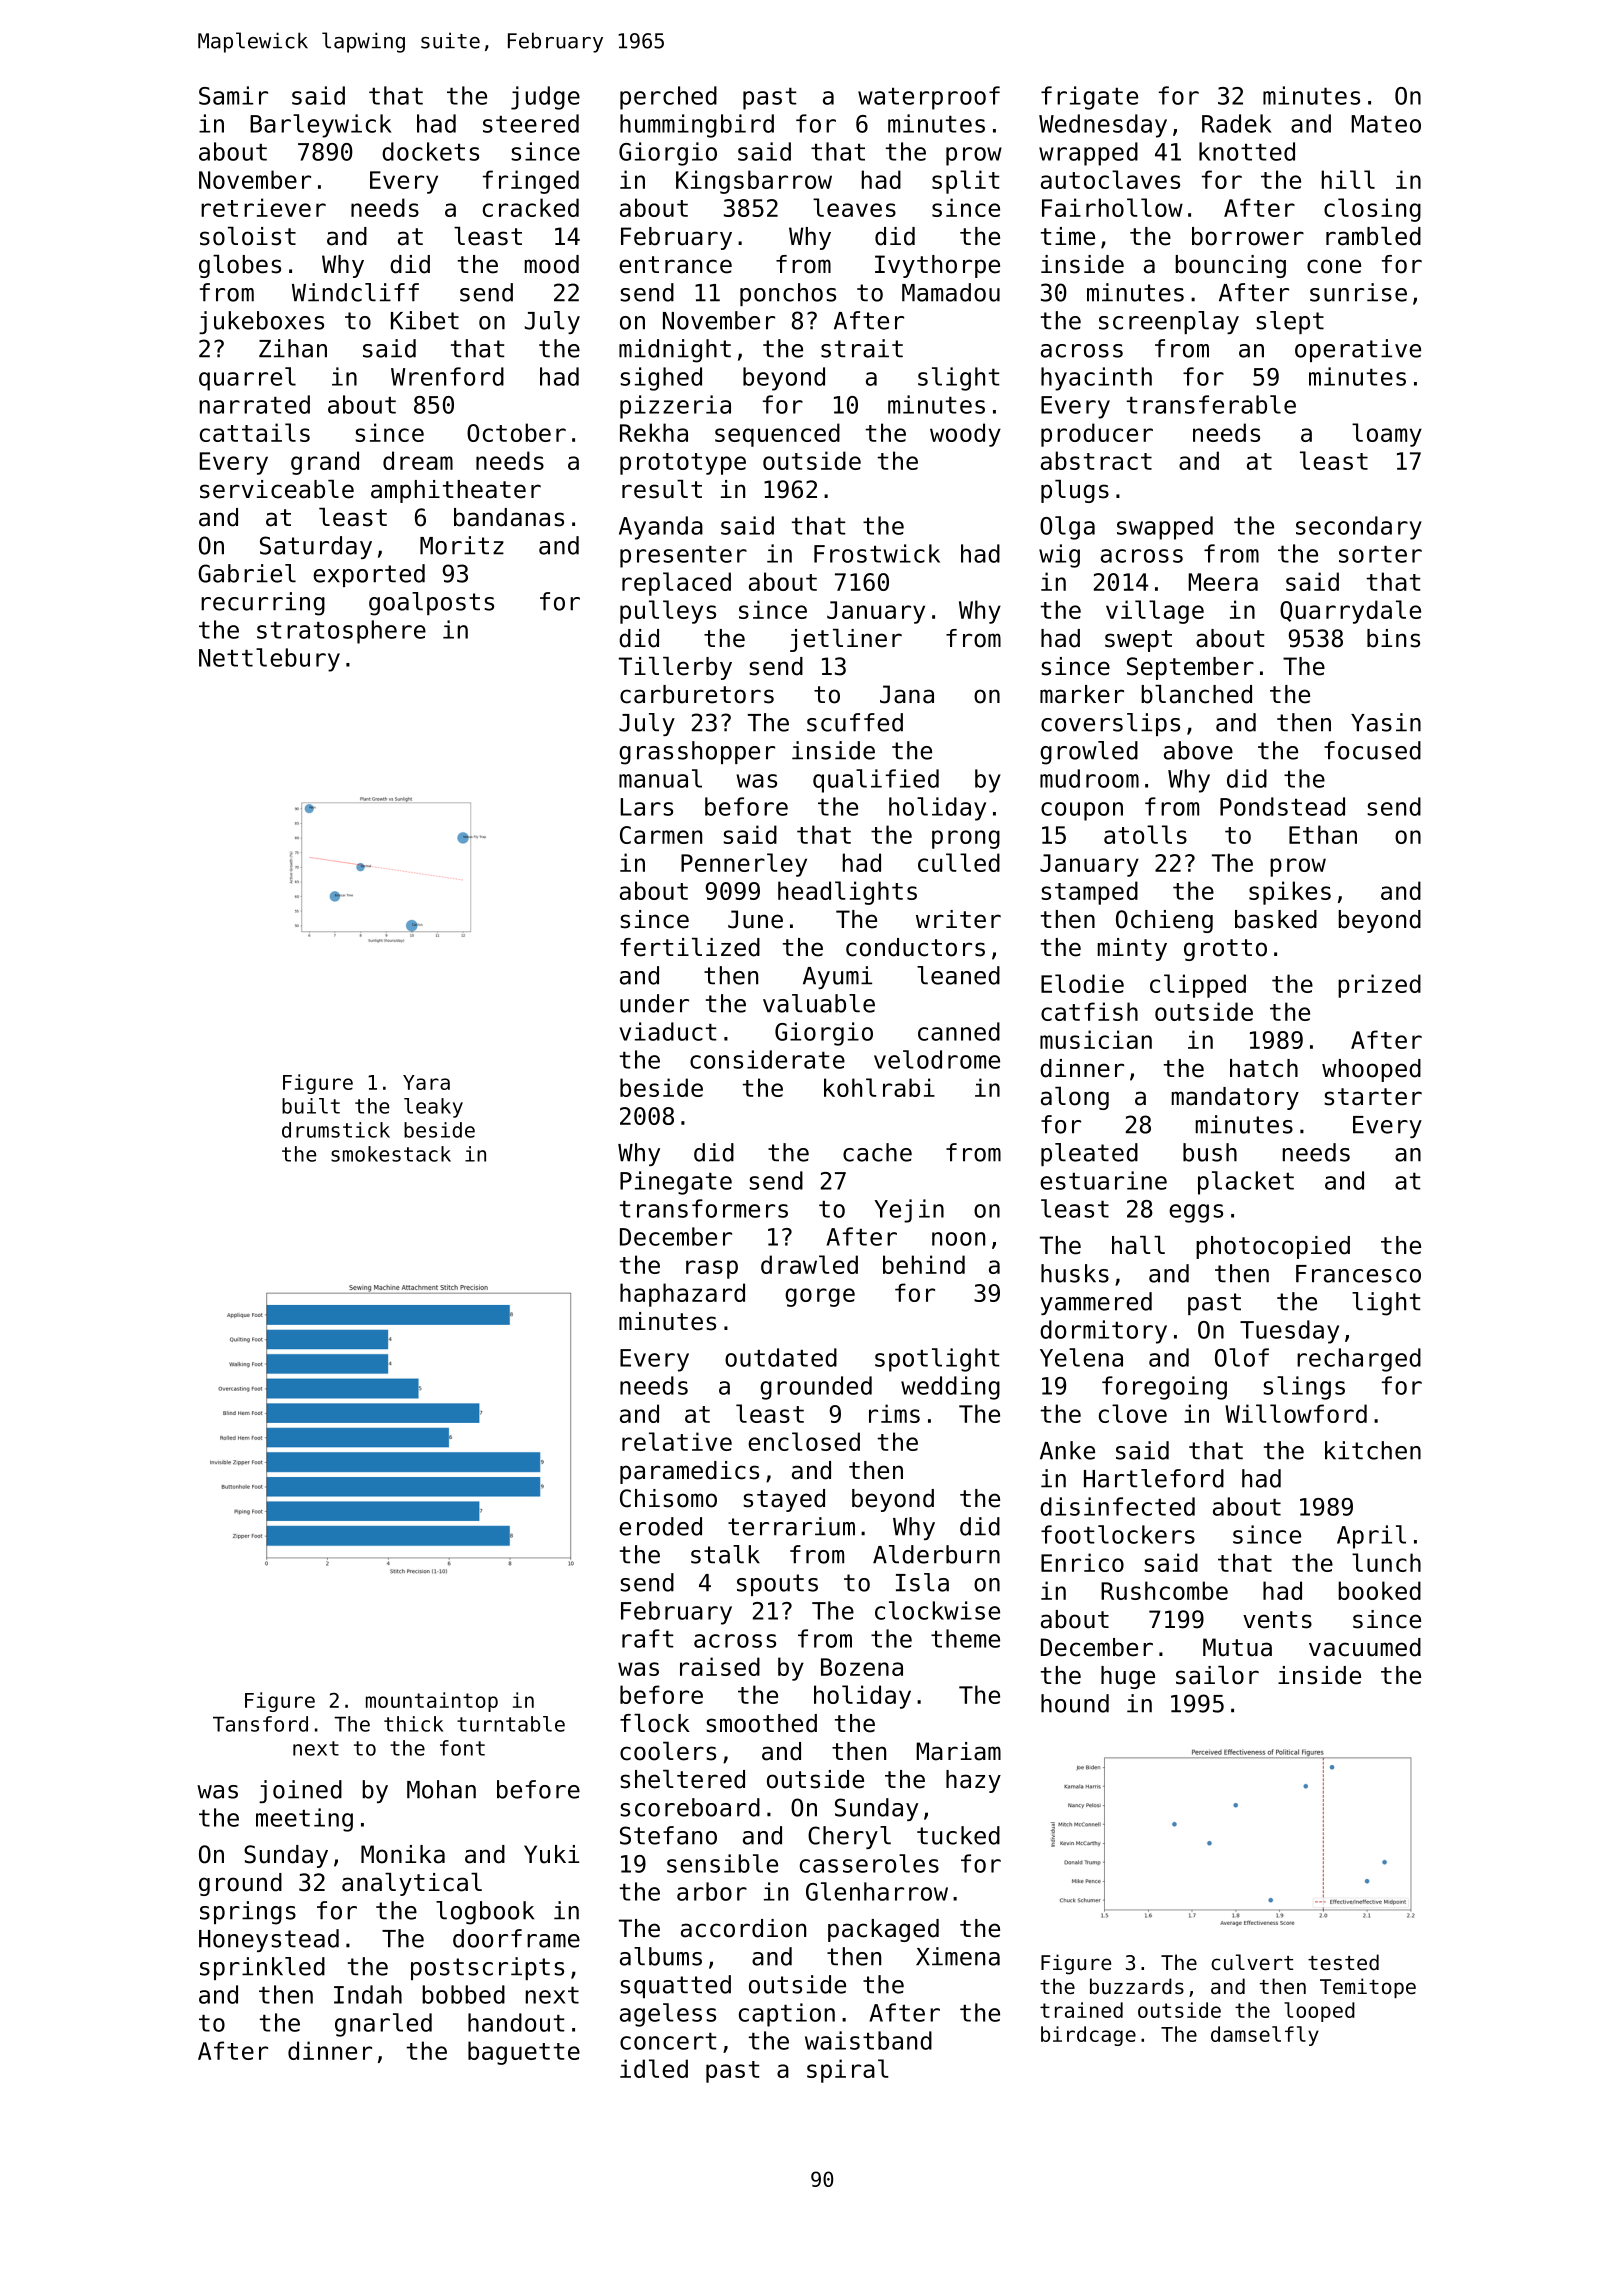  What do you see at coordinates (1164, 921) in the image?
I see `Ochieng` at bounding box center [1164, 921].
